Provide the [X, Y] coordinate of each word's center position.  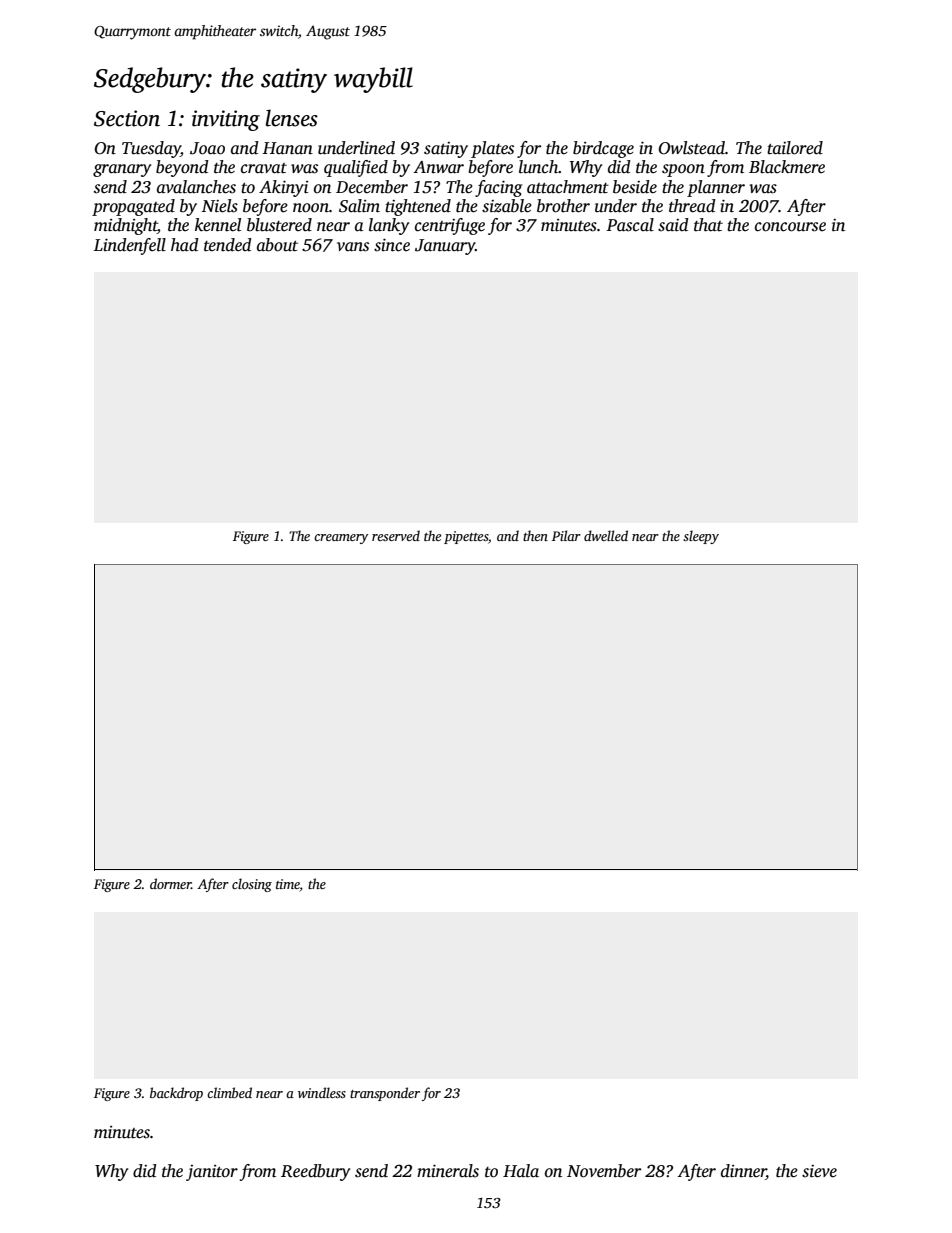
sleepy [701, 537]
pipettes [466, 537]
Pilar [566, 535]
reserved [396, 535]
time [288, 885]
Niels [220, 206]
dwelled [606, 535]
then [535, 535]
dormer [170, 883]
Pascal [630, 225]
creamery [341, 539]
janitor [212, 1173]
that [708, 225]
